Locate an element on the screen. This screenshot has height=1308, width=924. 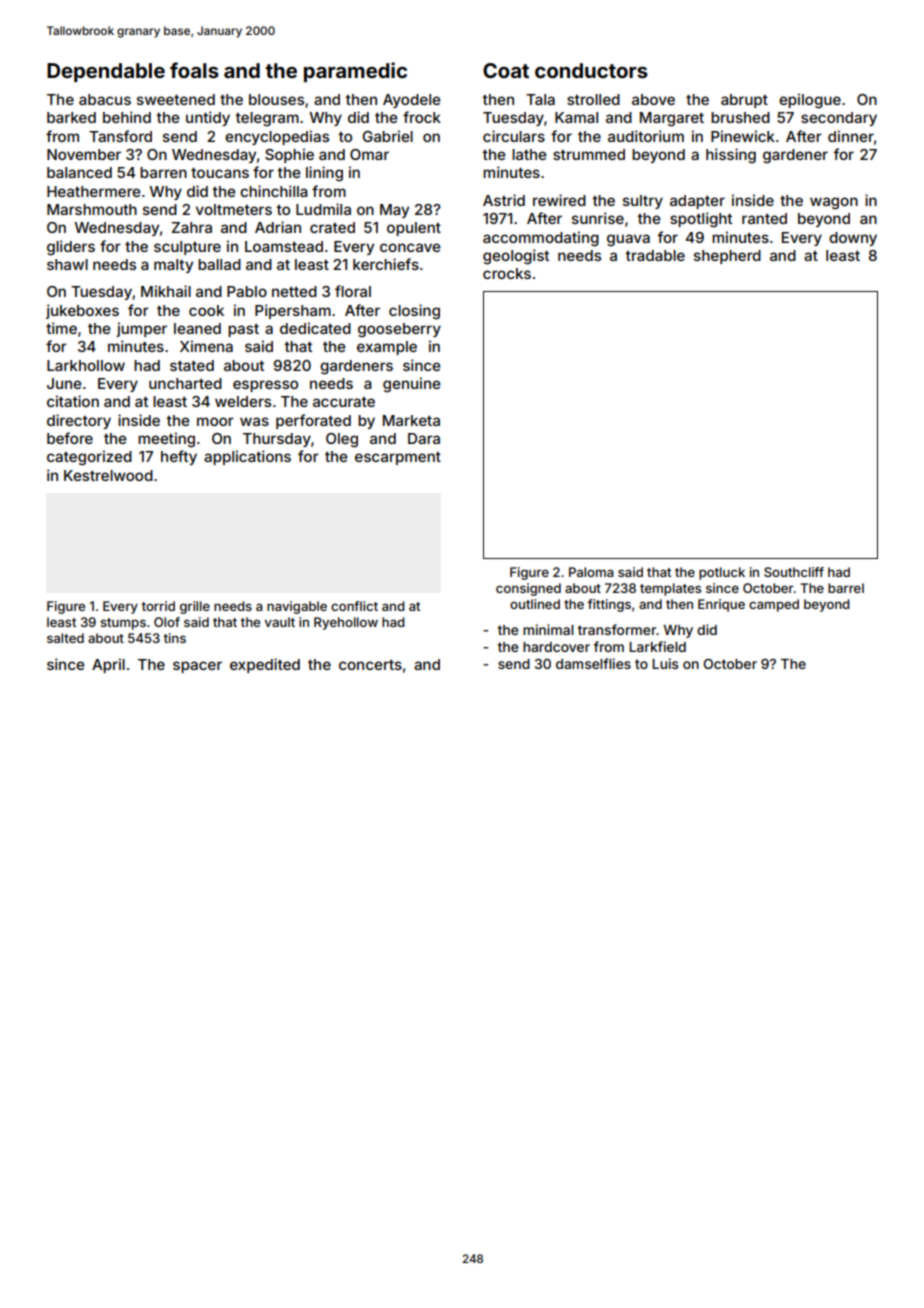
toucans is located at coordinates (220, 172).
